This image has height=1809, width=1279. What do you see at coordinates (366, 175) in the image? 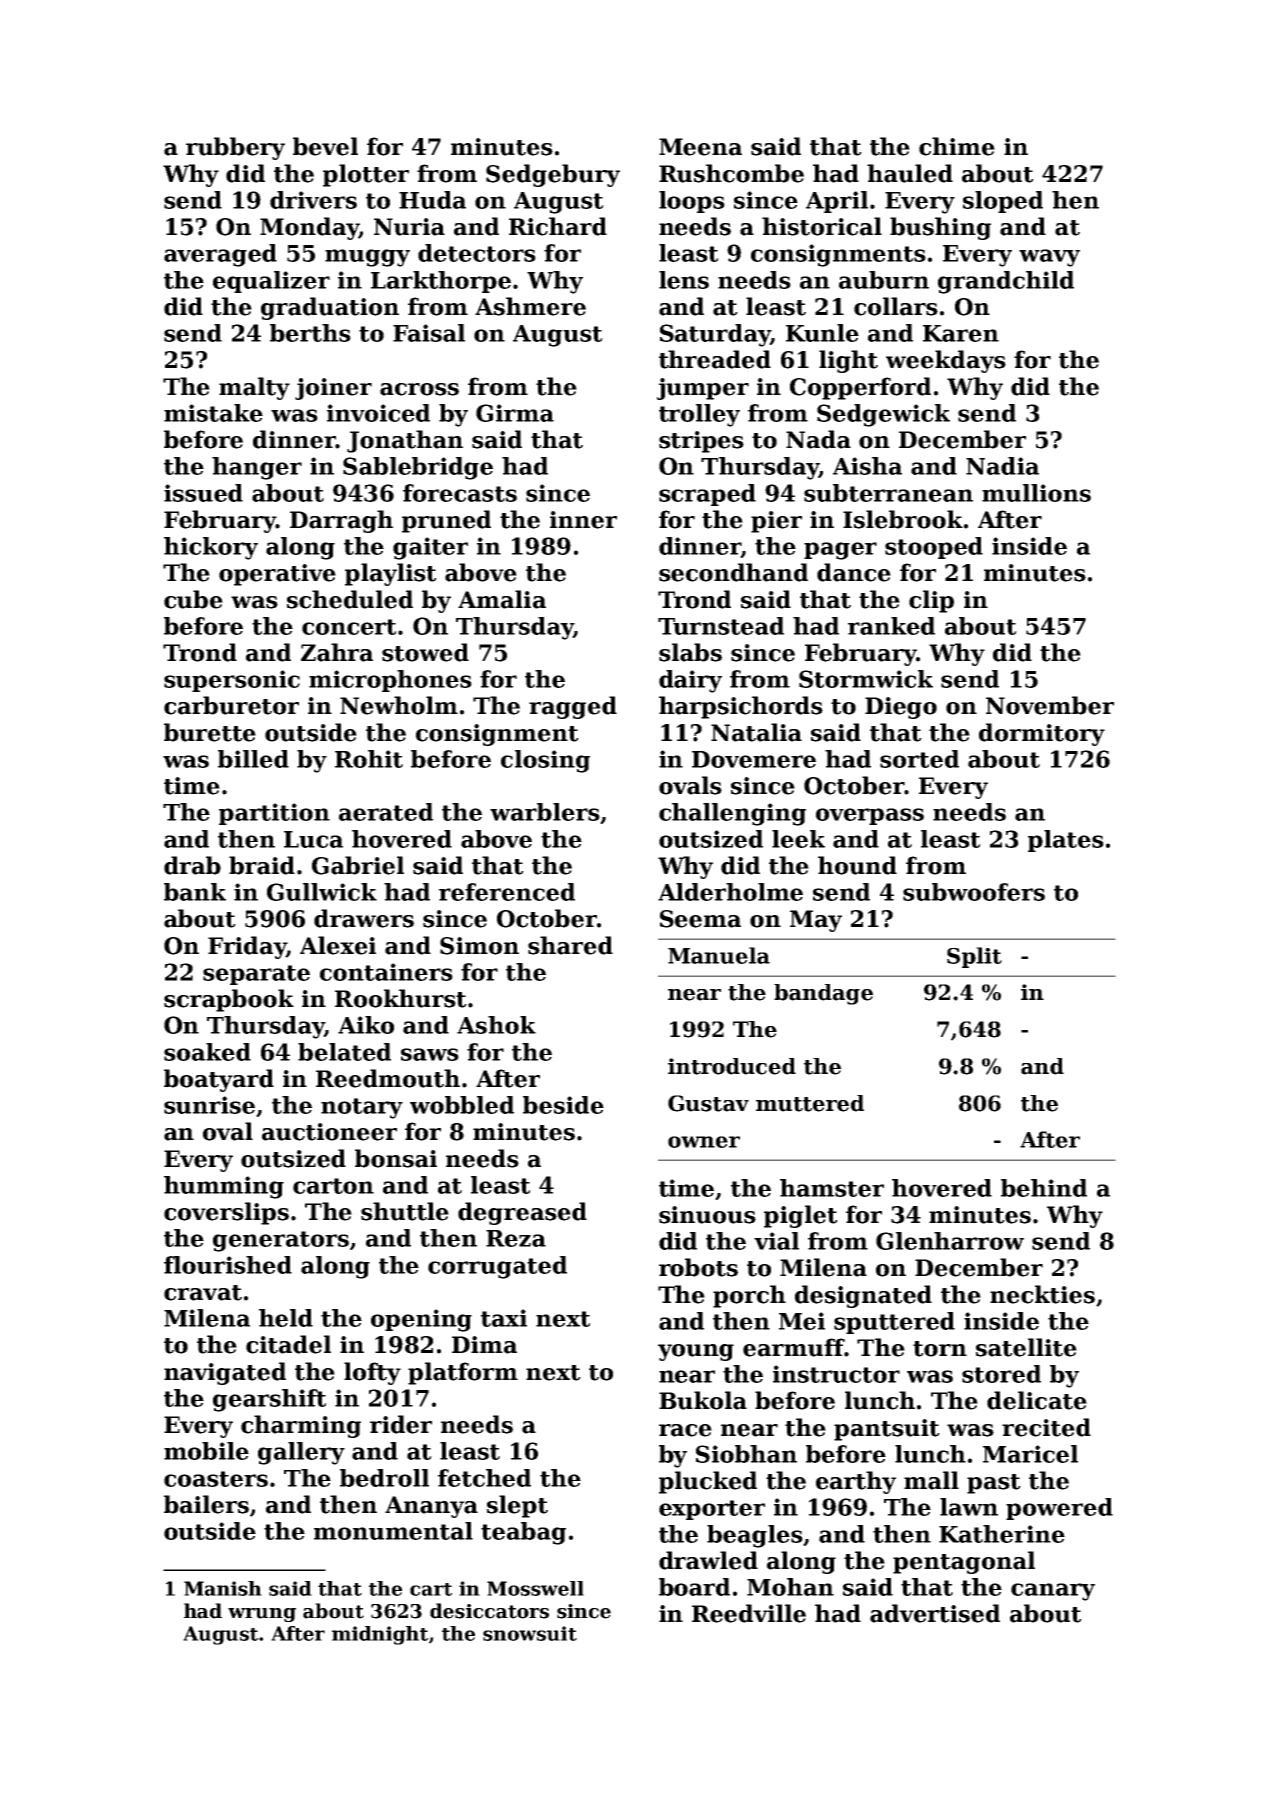
I see `plotter` at bounding box center [366, 175].
